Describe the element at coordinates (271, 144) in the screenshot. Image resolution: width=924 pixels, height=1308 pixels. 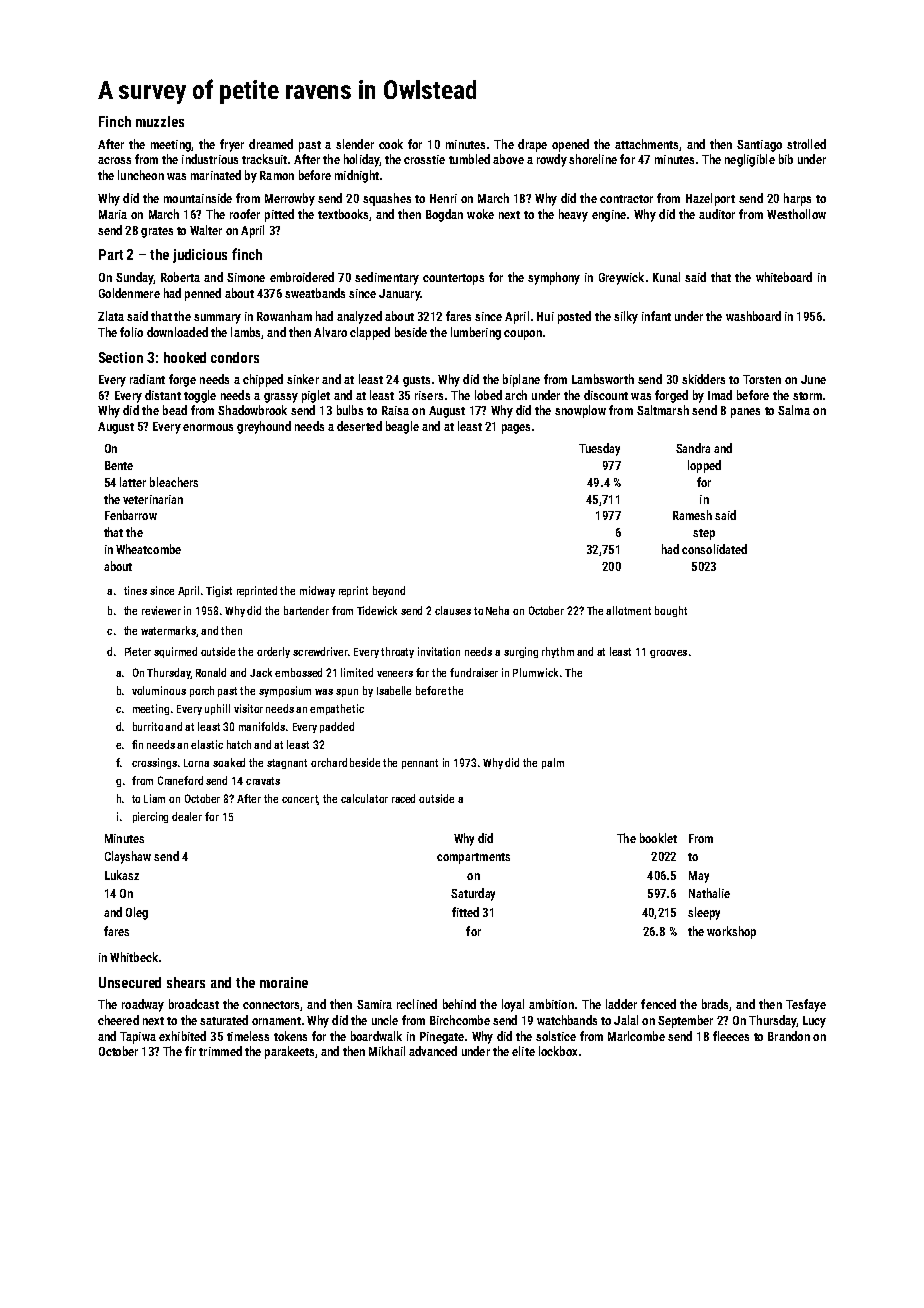
I see `dreamed` at that location.
